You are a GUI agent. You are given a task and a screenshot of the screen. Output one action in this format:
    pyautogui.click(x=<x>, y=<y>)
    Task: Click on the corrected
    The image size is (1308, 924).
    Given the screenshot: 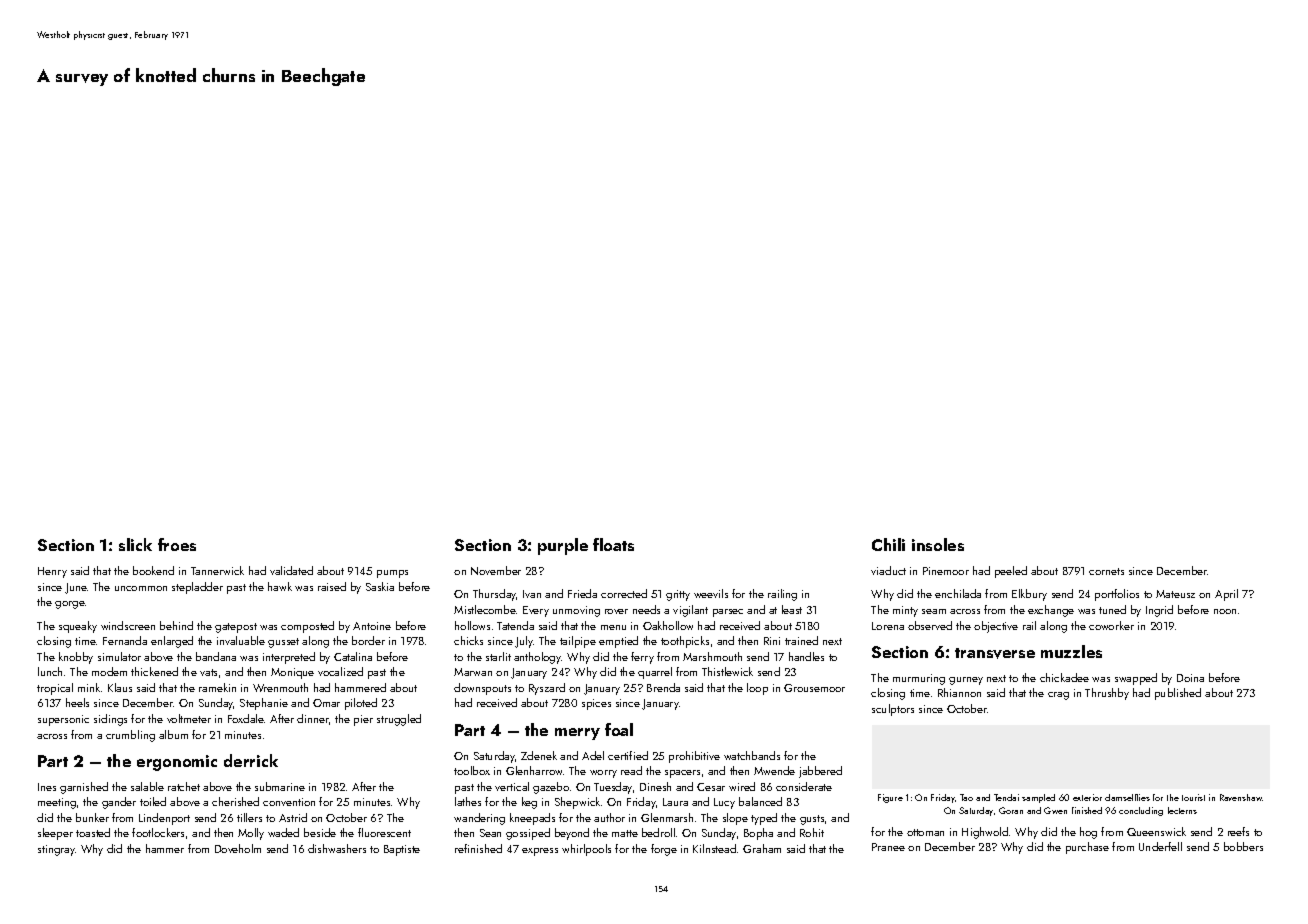 What is the action you would take?
    pyautogui.click(x=624, y=593)
